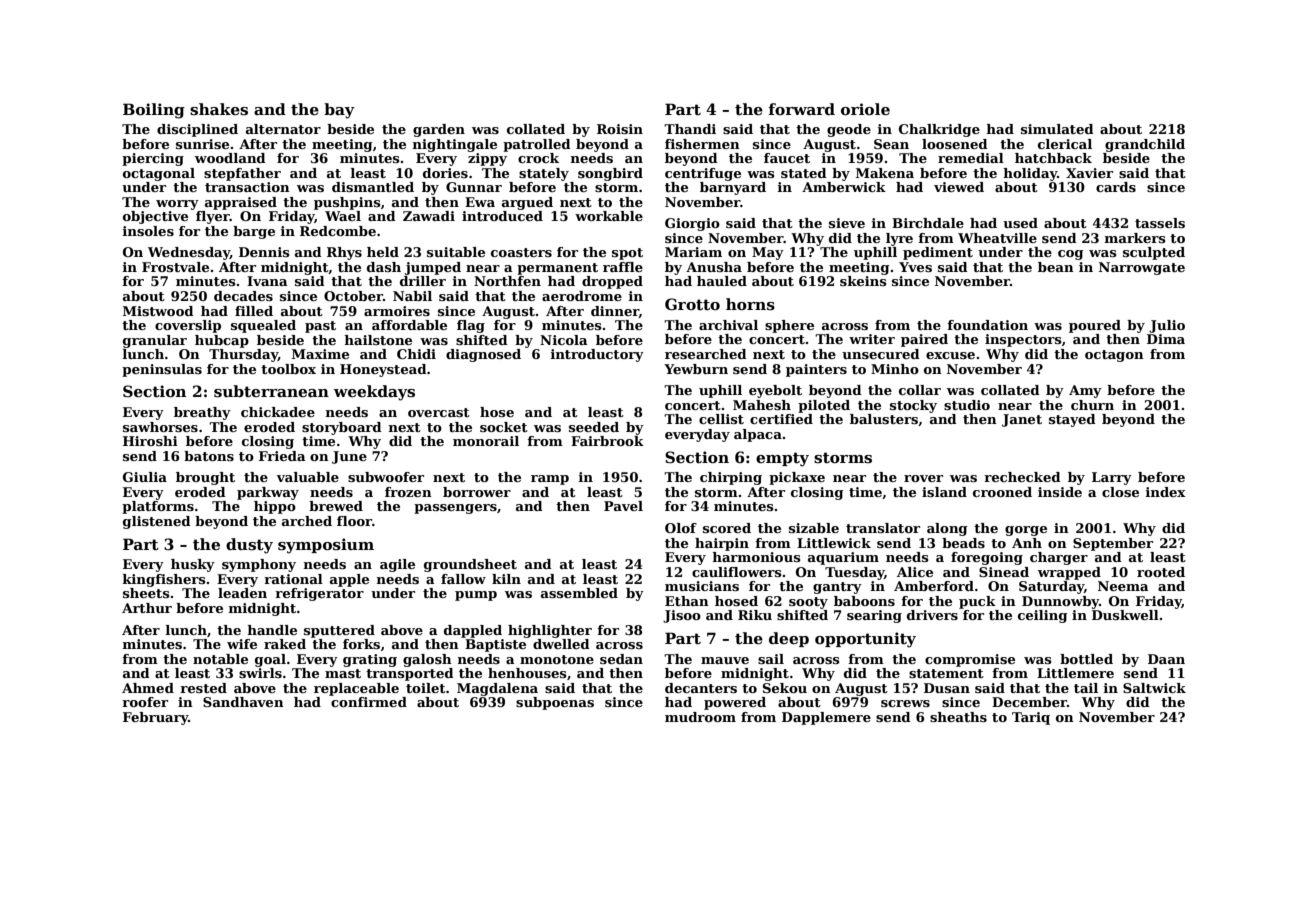 Image resolution: width=1308 pixels, height=924 pixels. What do you see at coordinates (230, 158) in the image?
I see `woodland` at bounding box center [230, 158].
